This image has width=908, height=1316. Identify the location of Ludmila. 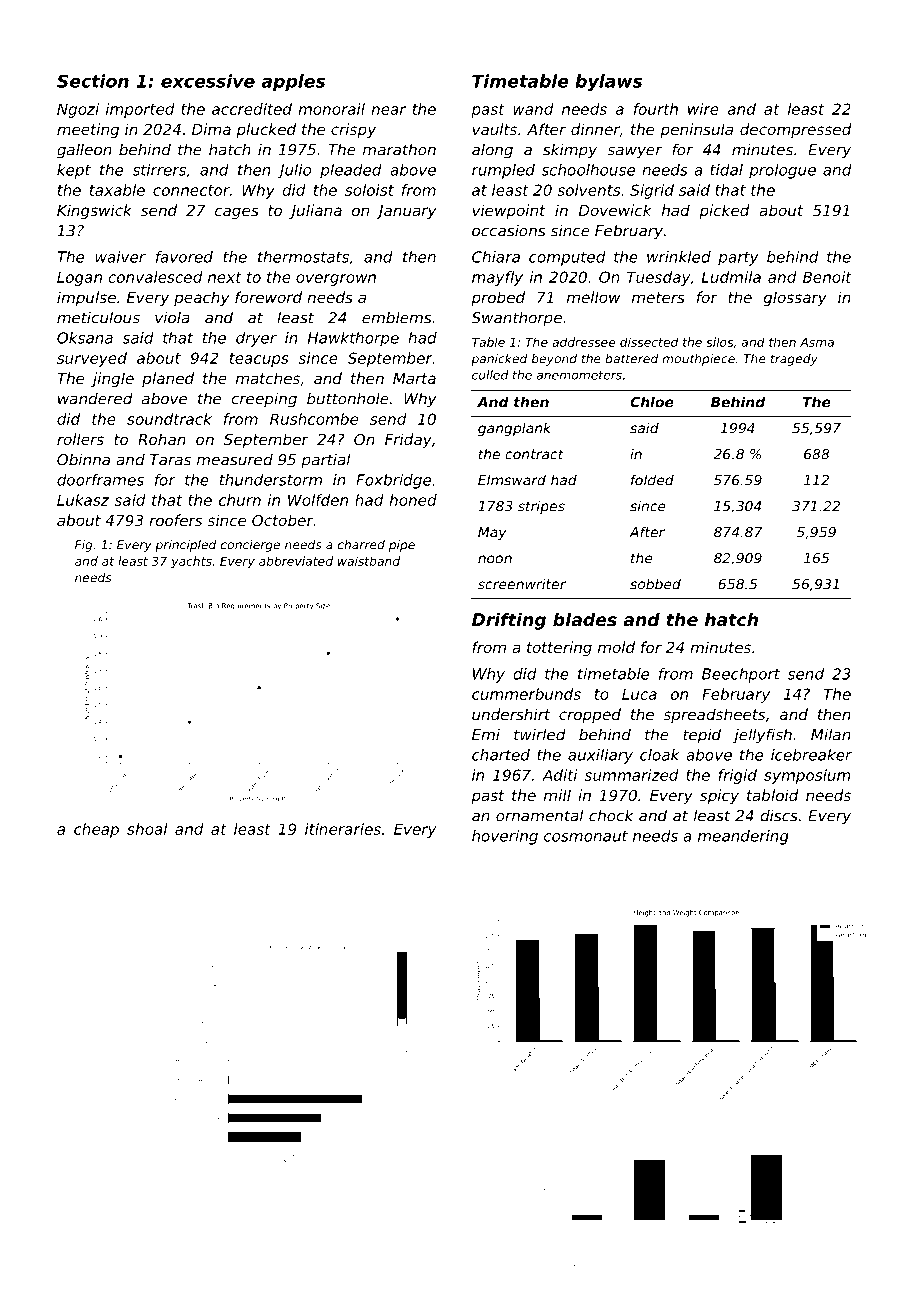
(731, 277).
